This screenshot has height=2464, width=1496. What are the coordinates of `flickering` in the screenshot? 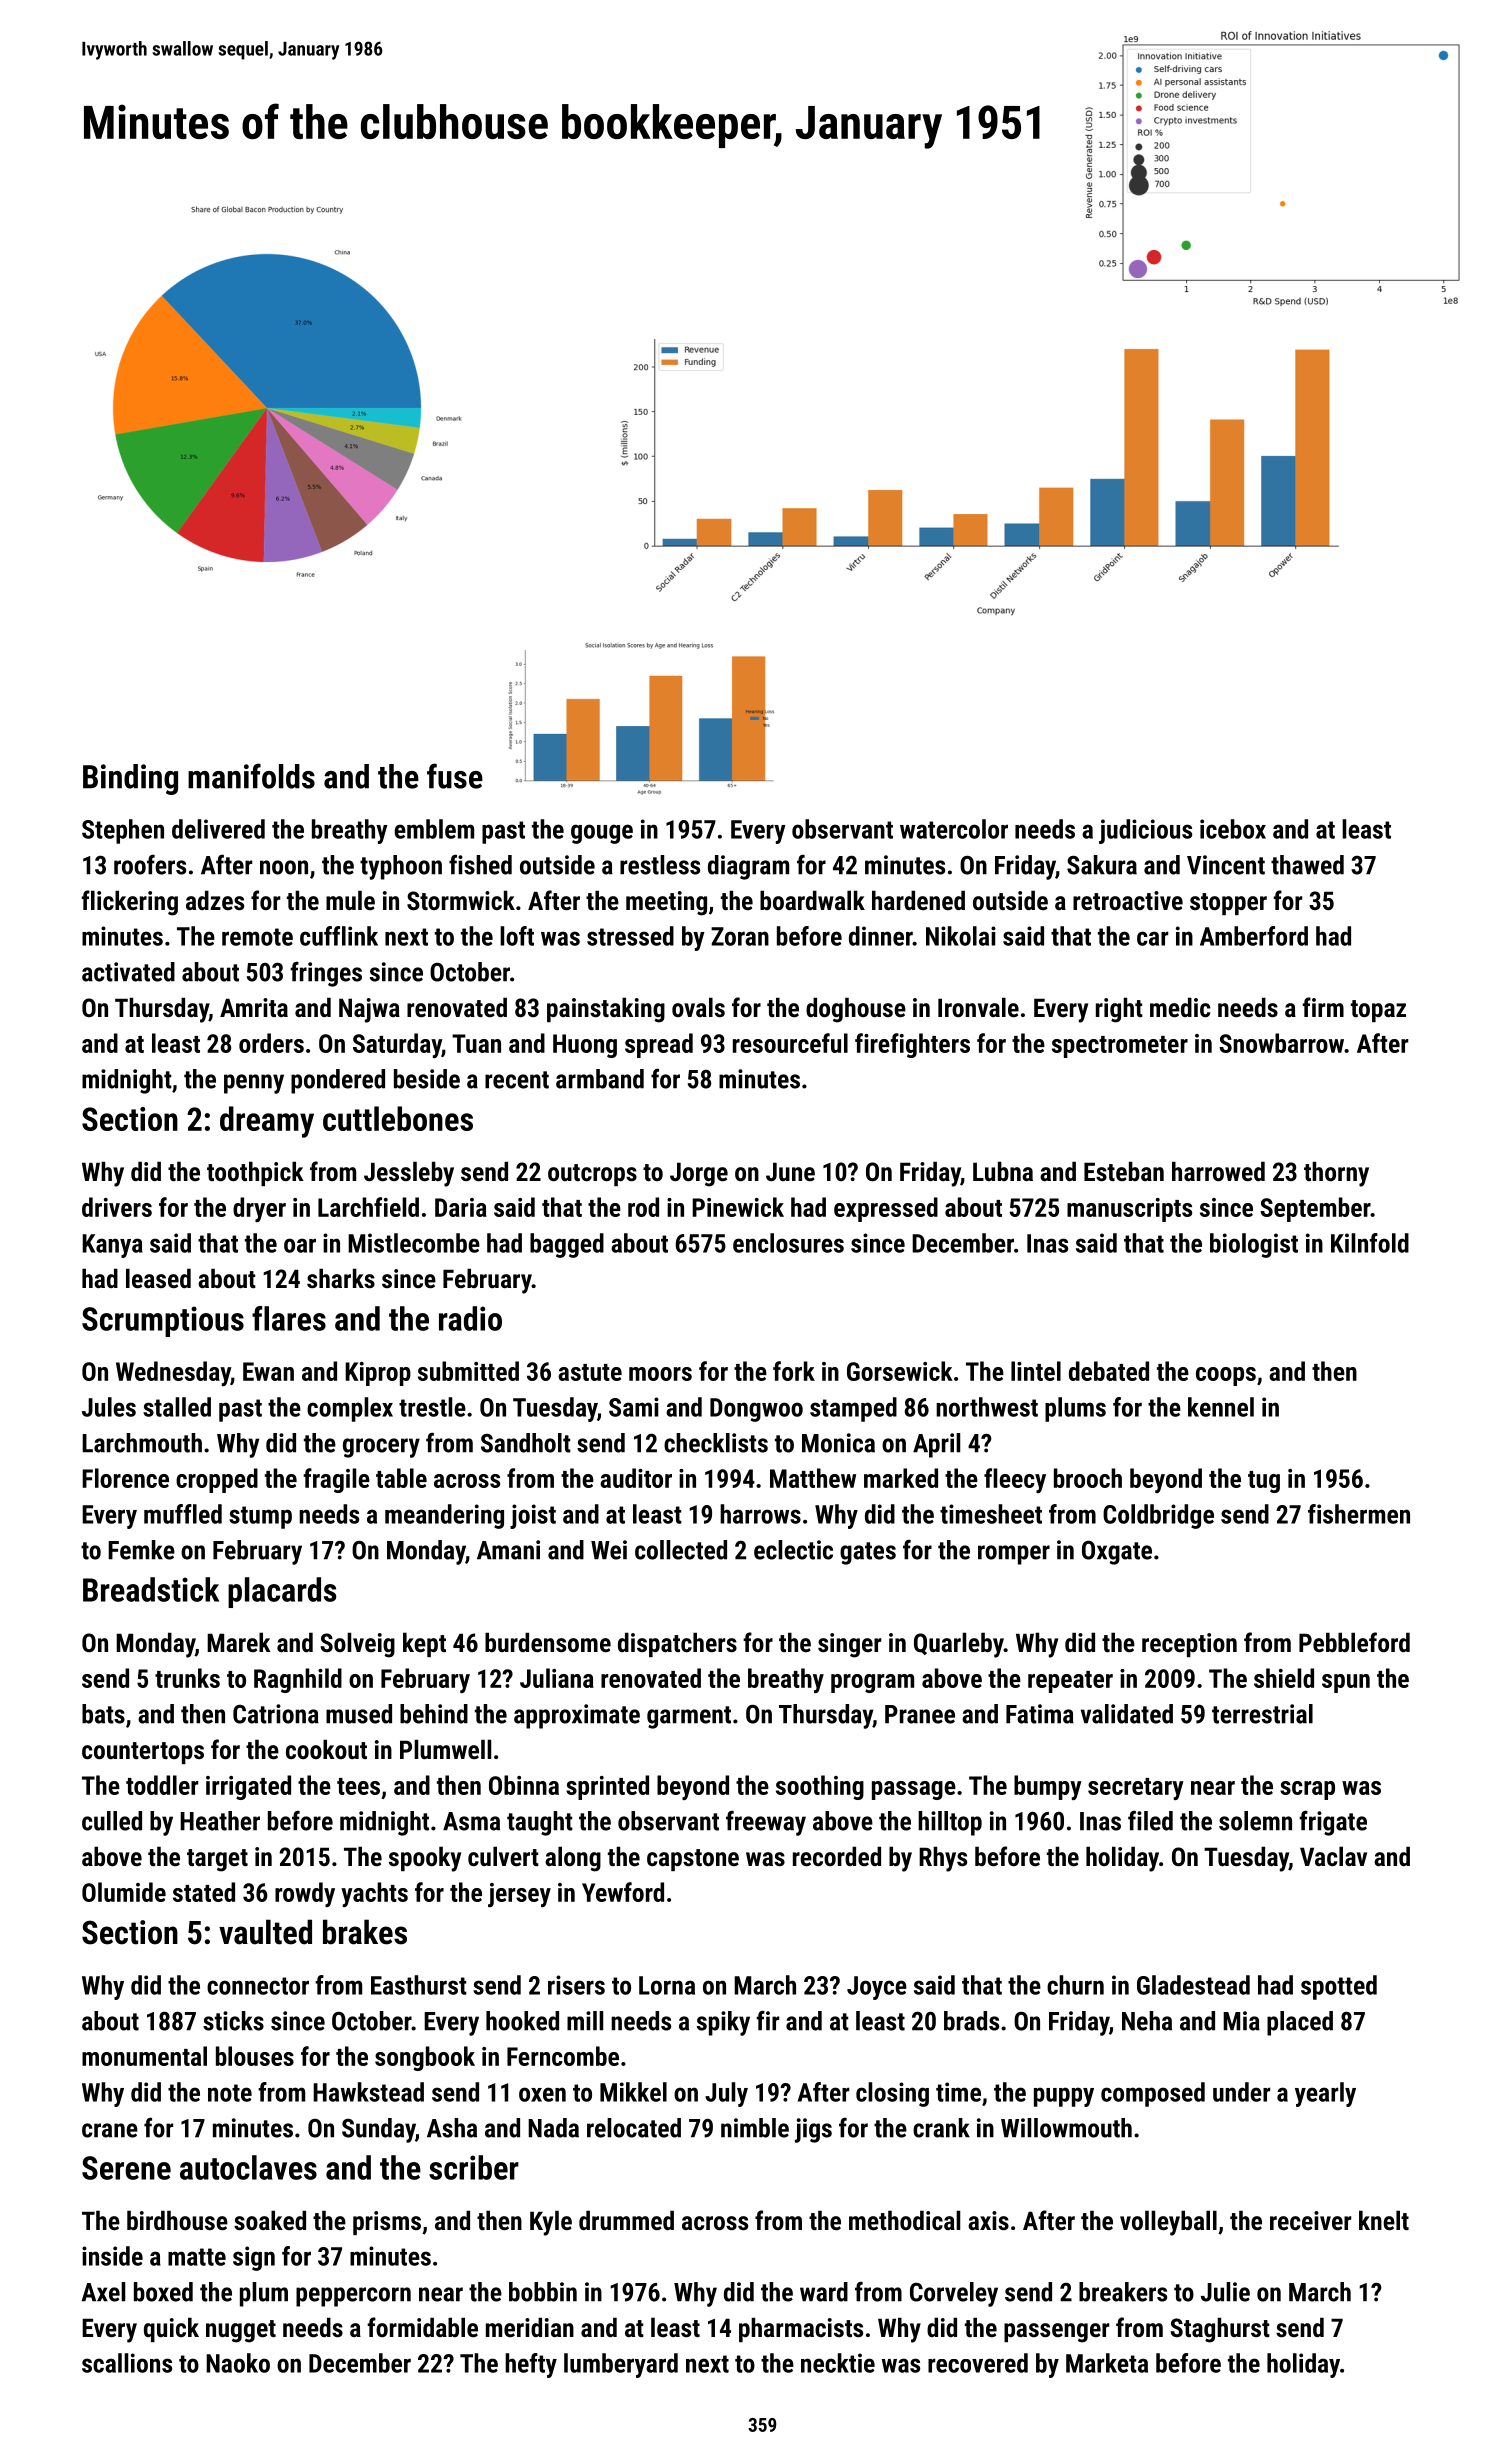 It's located at (129, 903).
